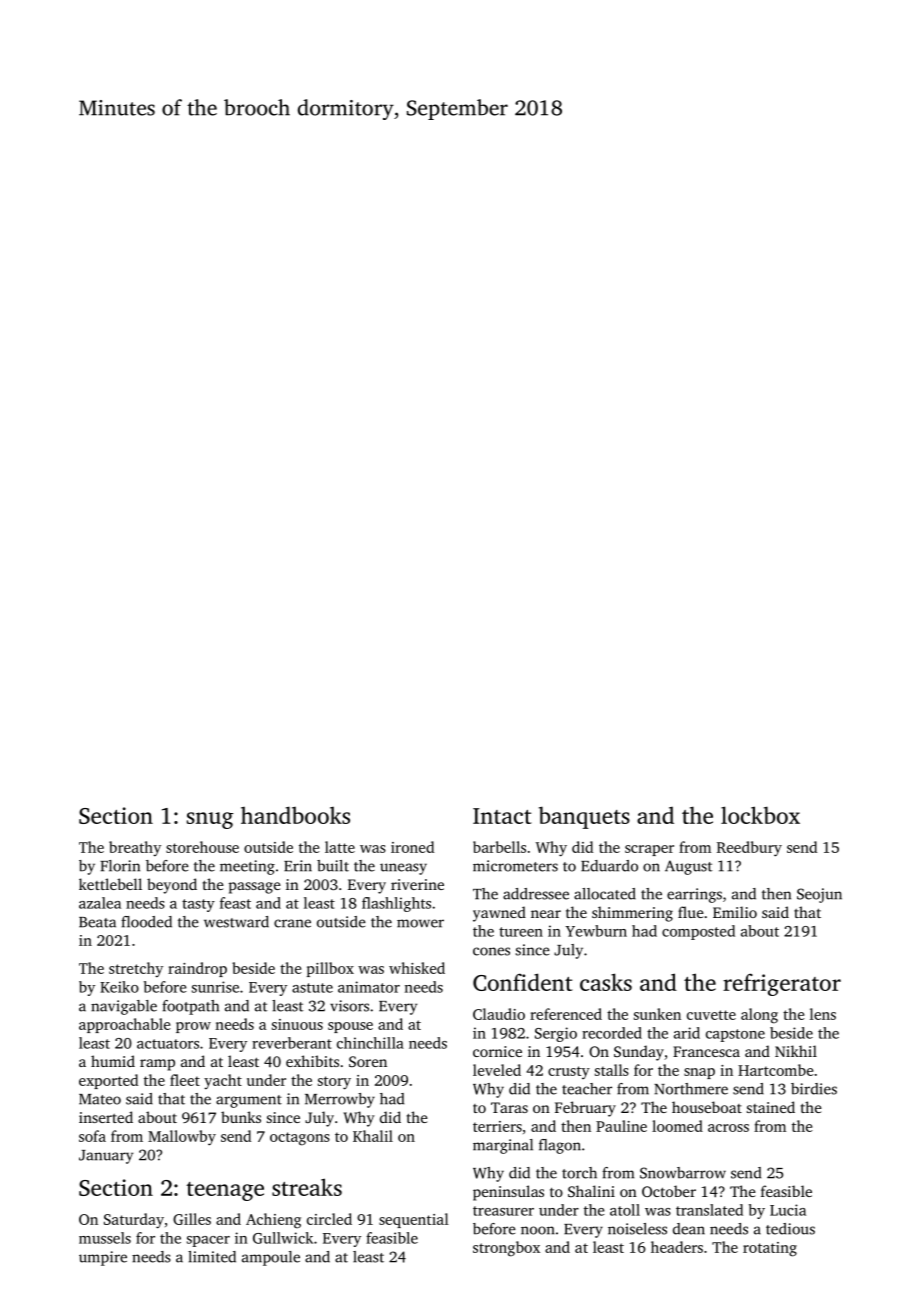 The image size is (924, 1308). I want to click on spacer, so click(208, 1241).
